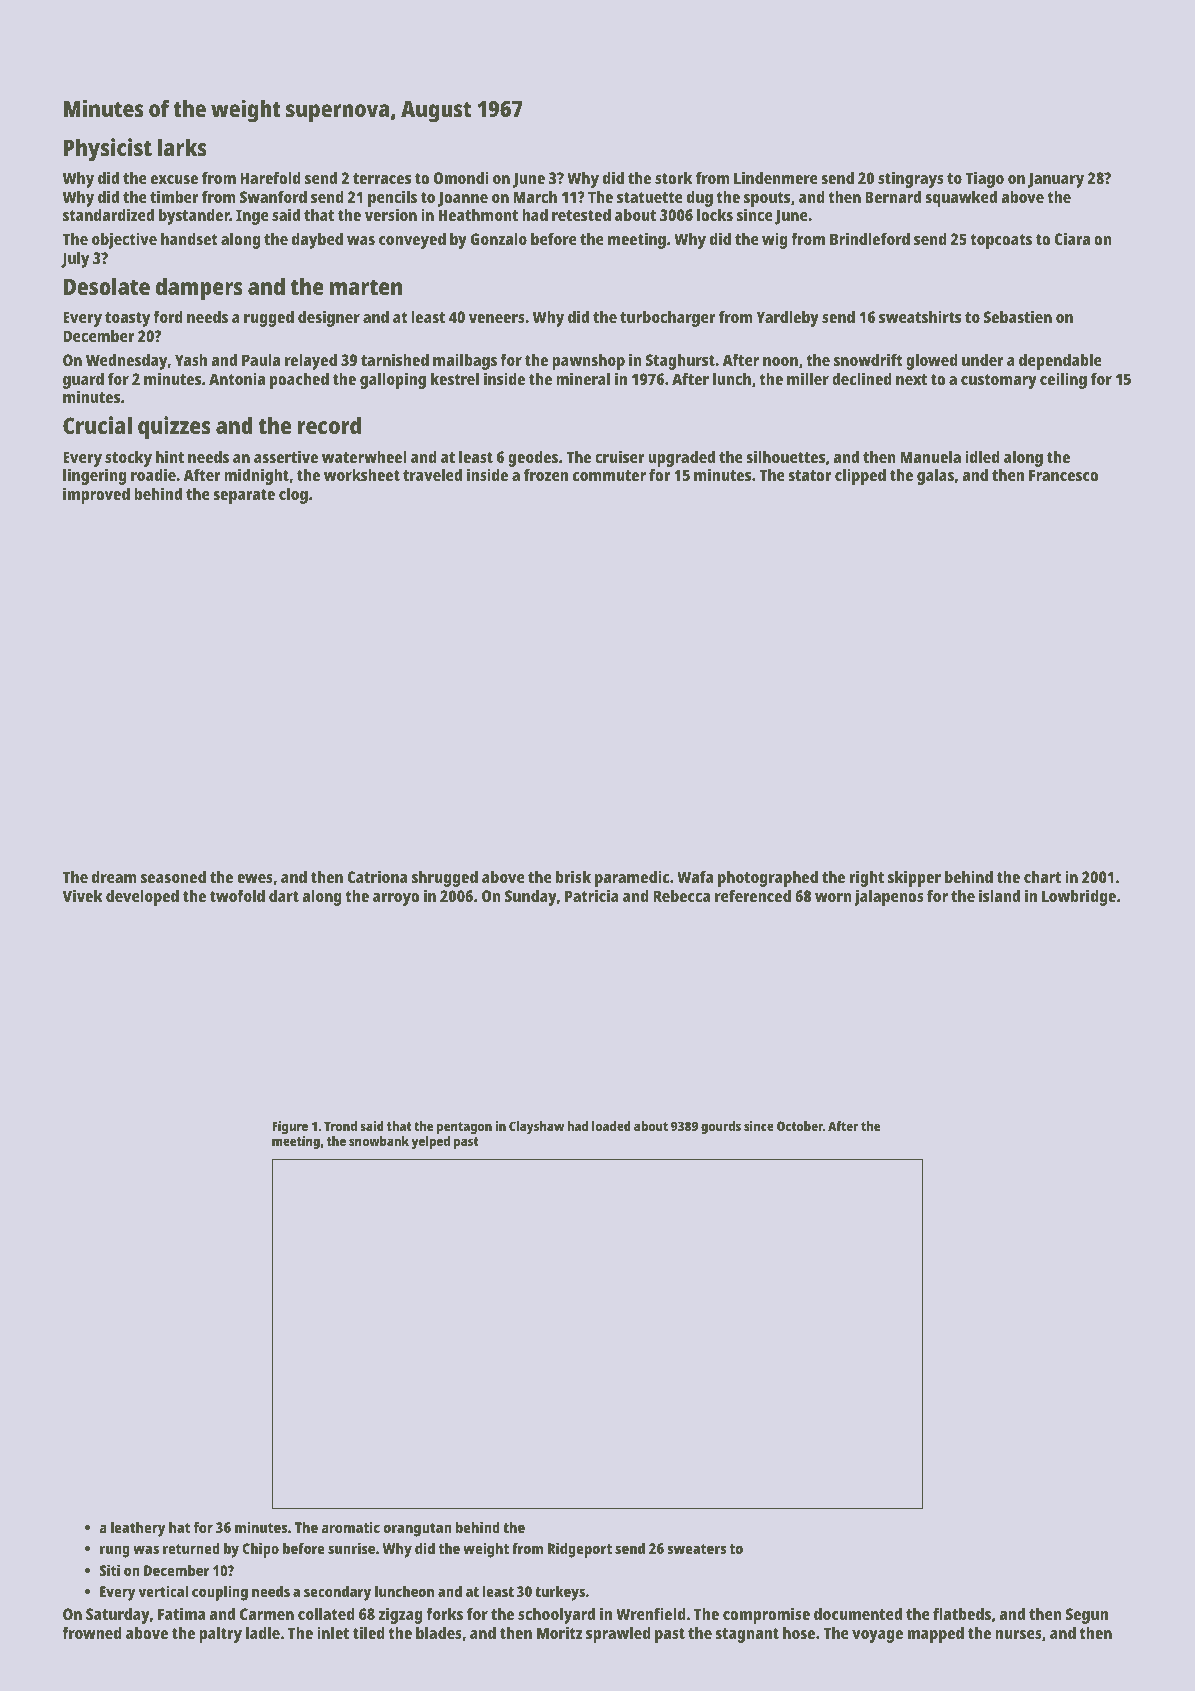 Image resolution: width=1195 pixels, height=1691 pixels. What do you see at coordinates (256, 476) in the document?
I see `midnight` at bounding box center [256, 476].
